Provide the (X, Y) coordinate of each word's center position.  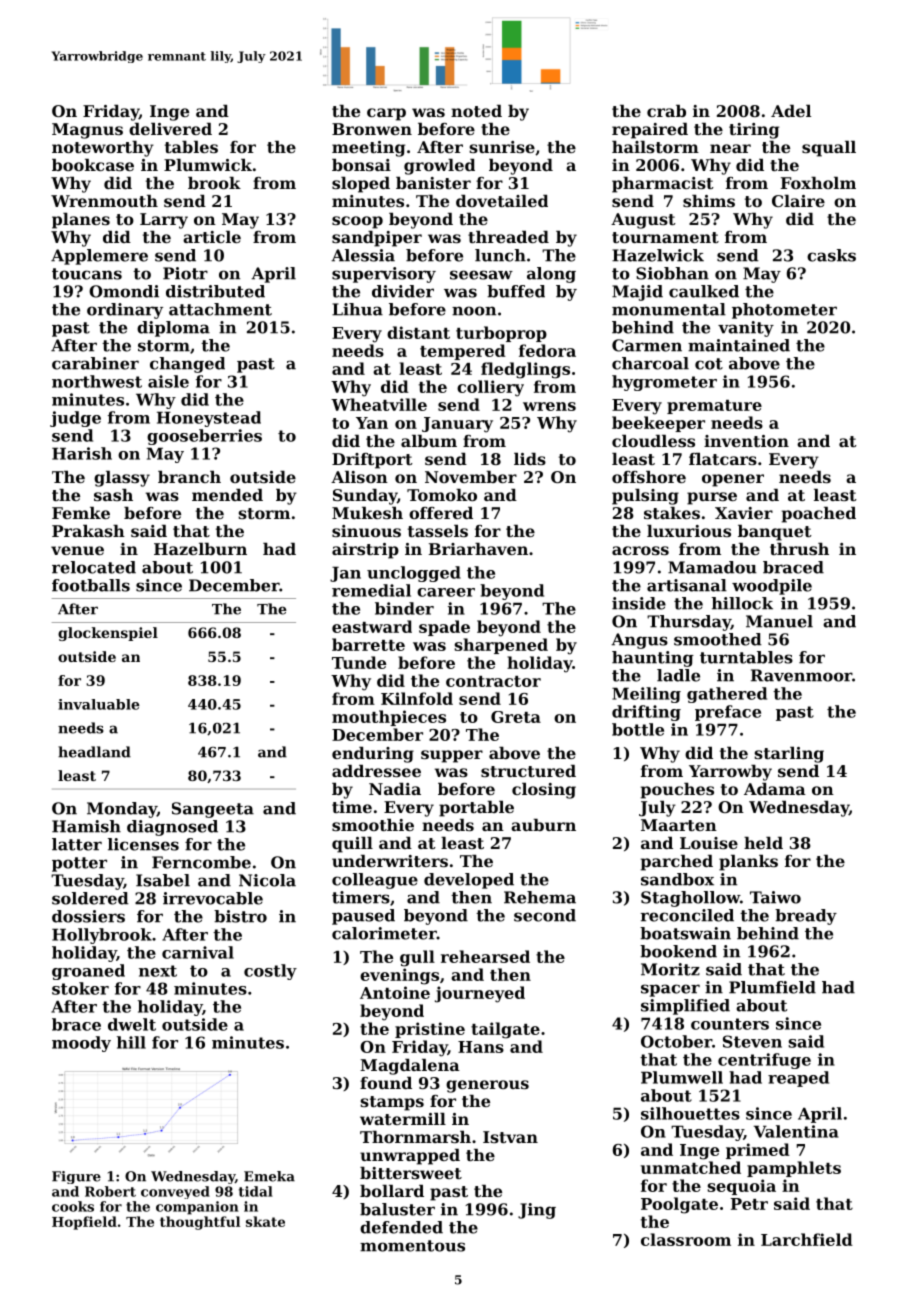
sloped (361, 185)
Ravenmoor (801, 675)
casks (831, 255)
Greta (516, 717)
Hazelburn (200, 549)
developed (469, 881)
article (212, 237)
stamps (392, 1103)
